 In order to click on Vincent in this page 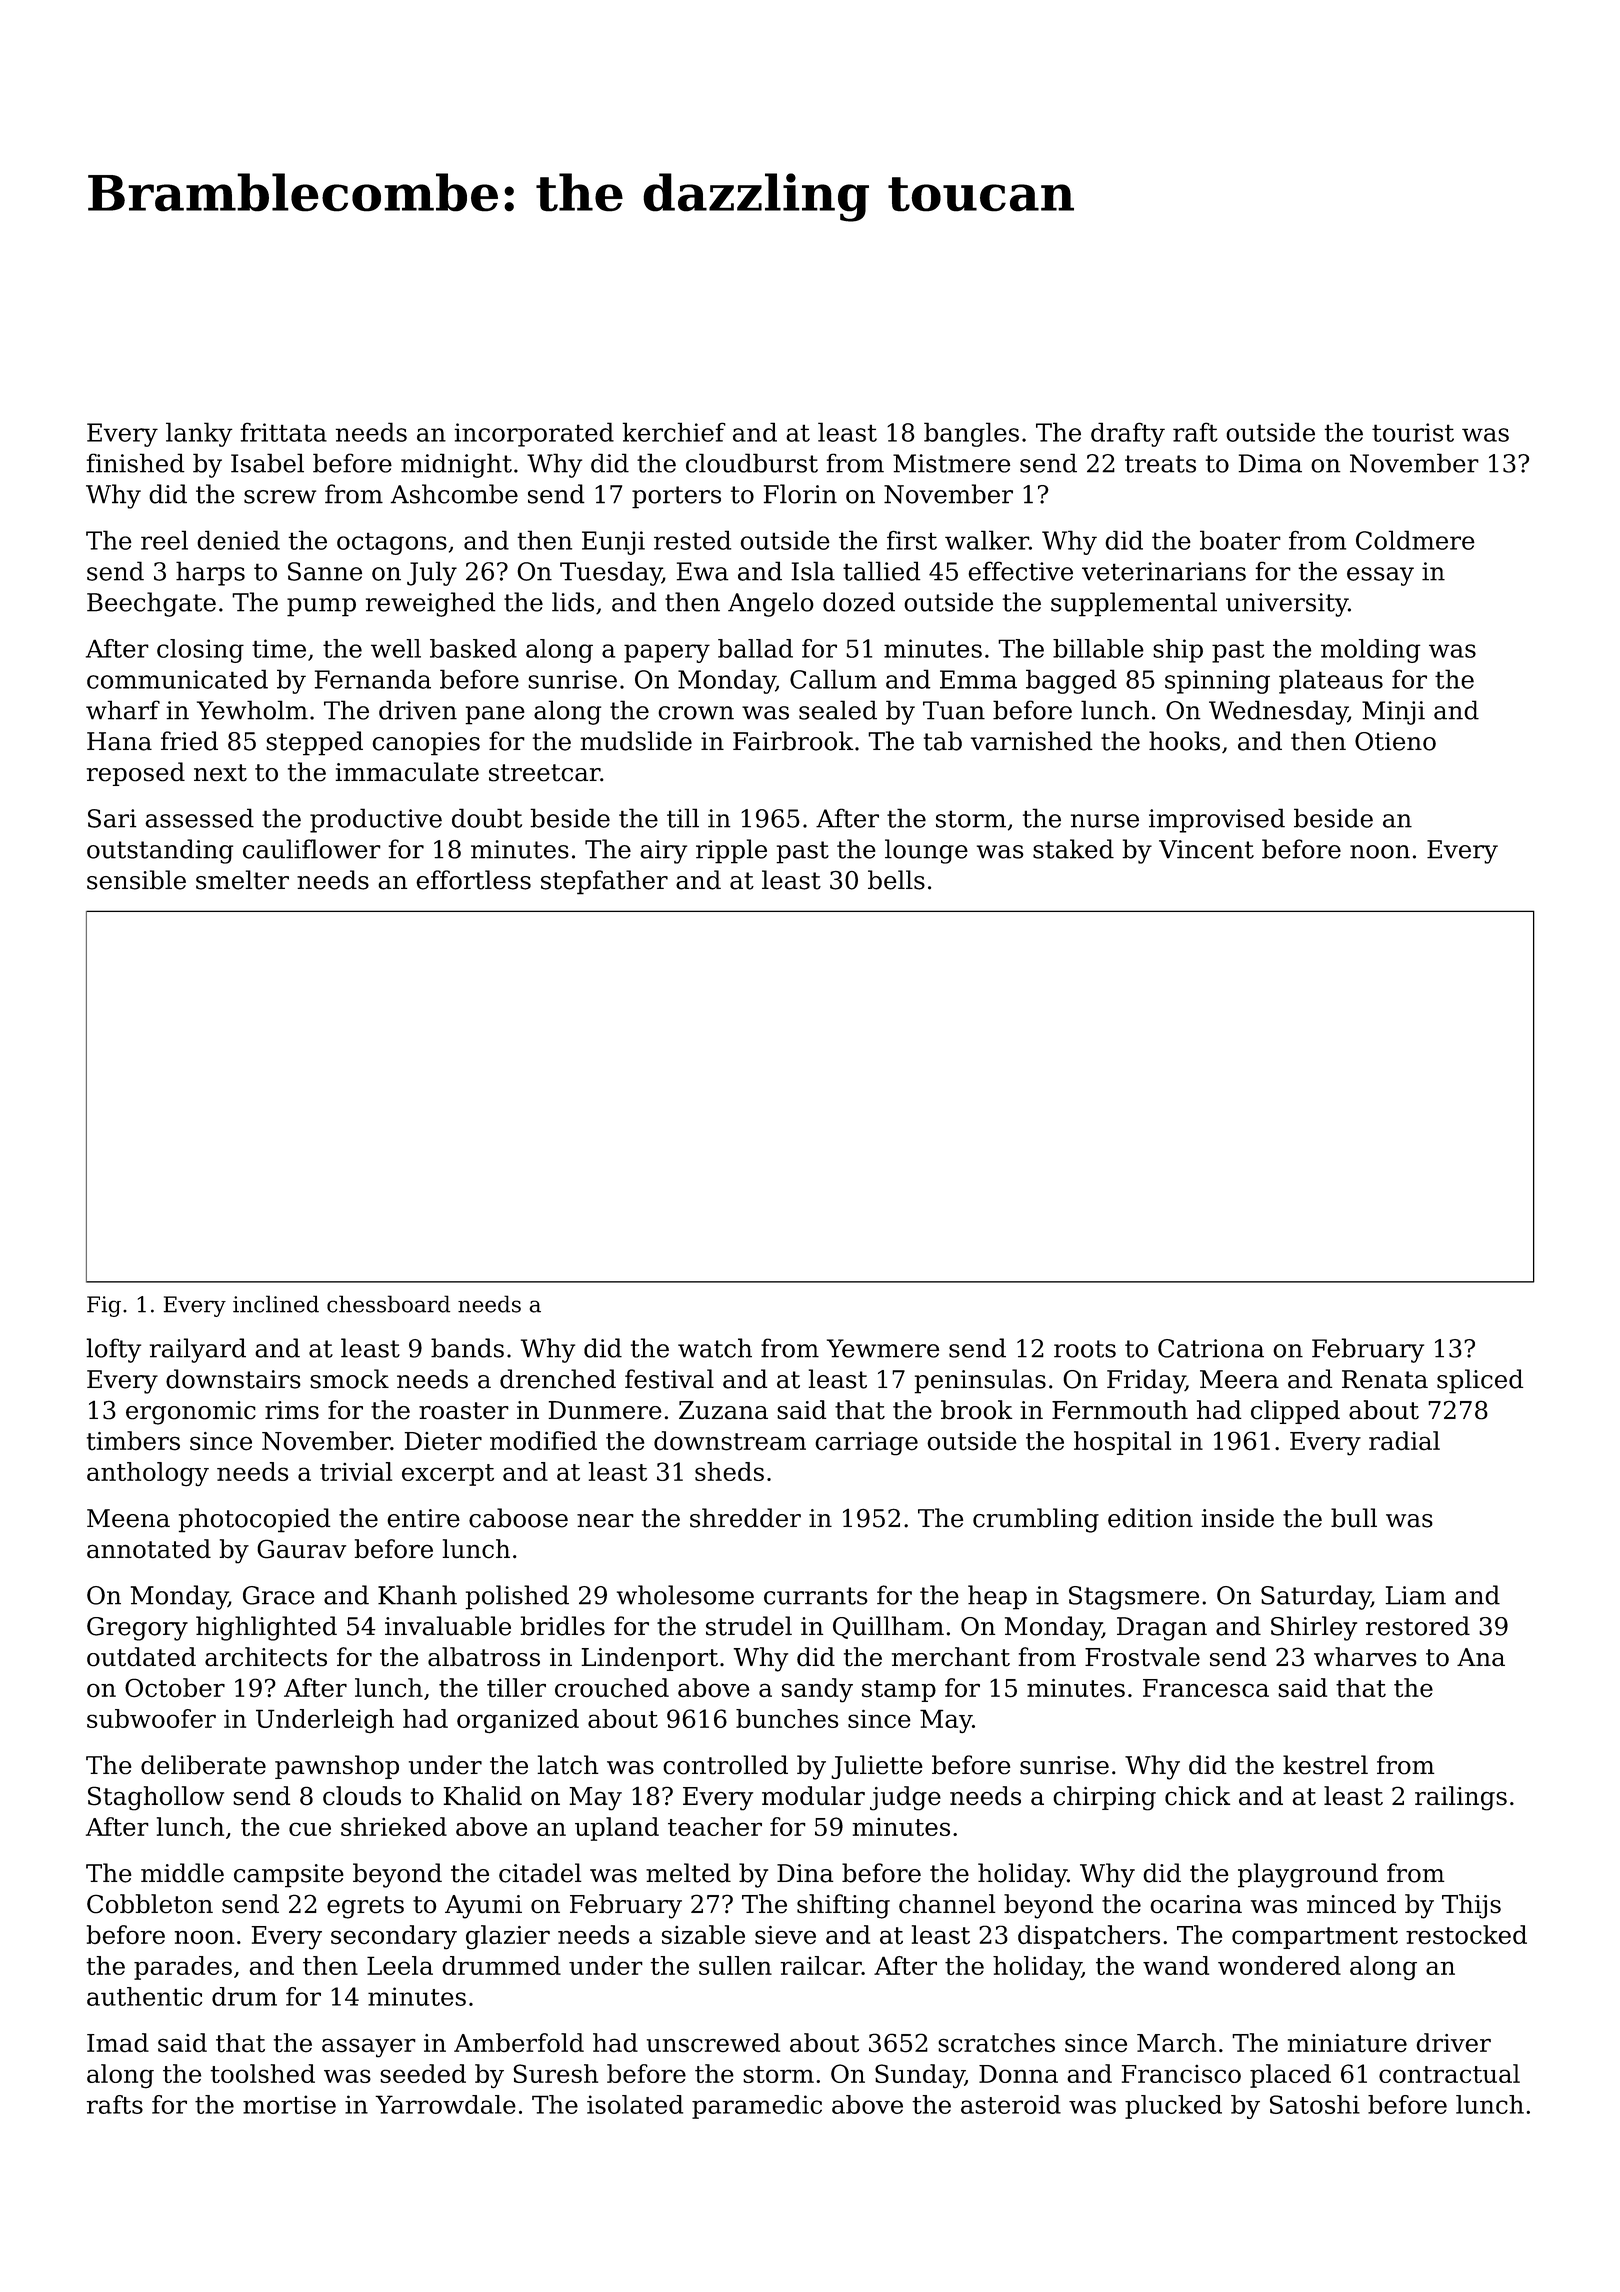, I will do `click(1206, 849)`.
